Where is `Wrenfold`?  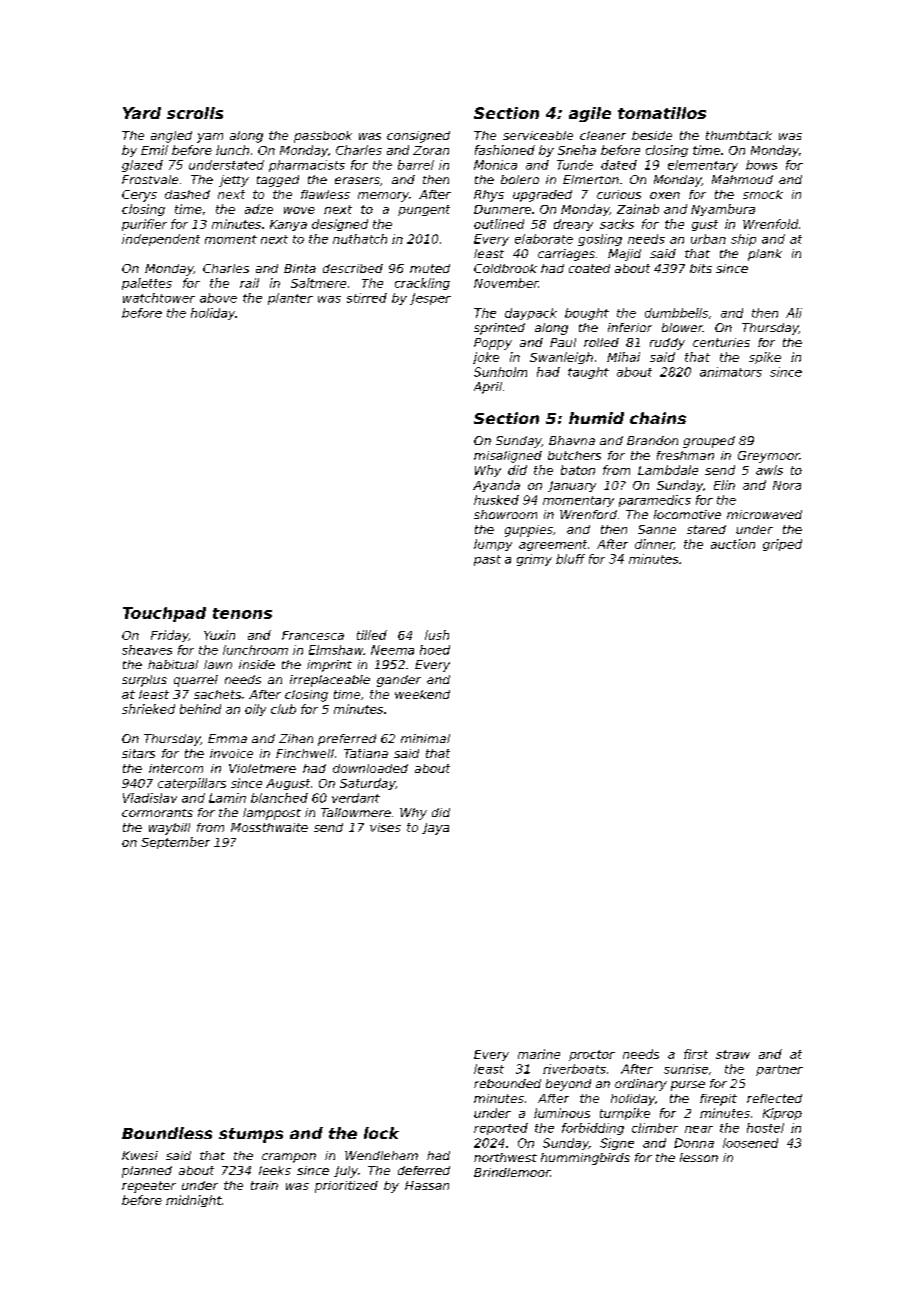
Wrenfold is located at coordinates (770, 224).
